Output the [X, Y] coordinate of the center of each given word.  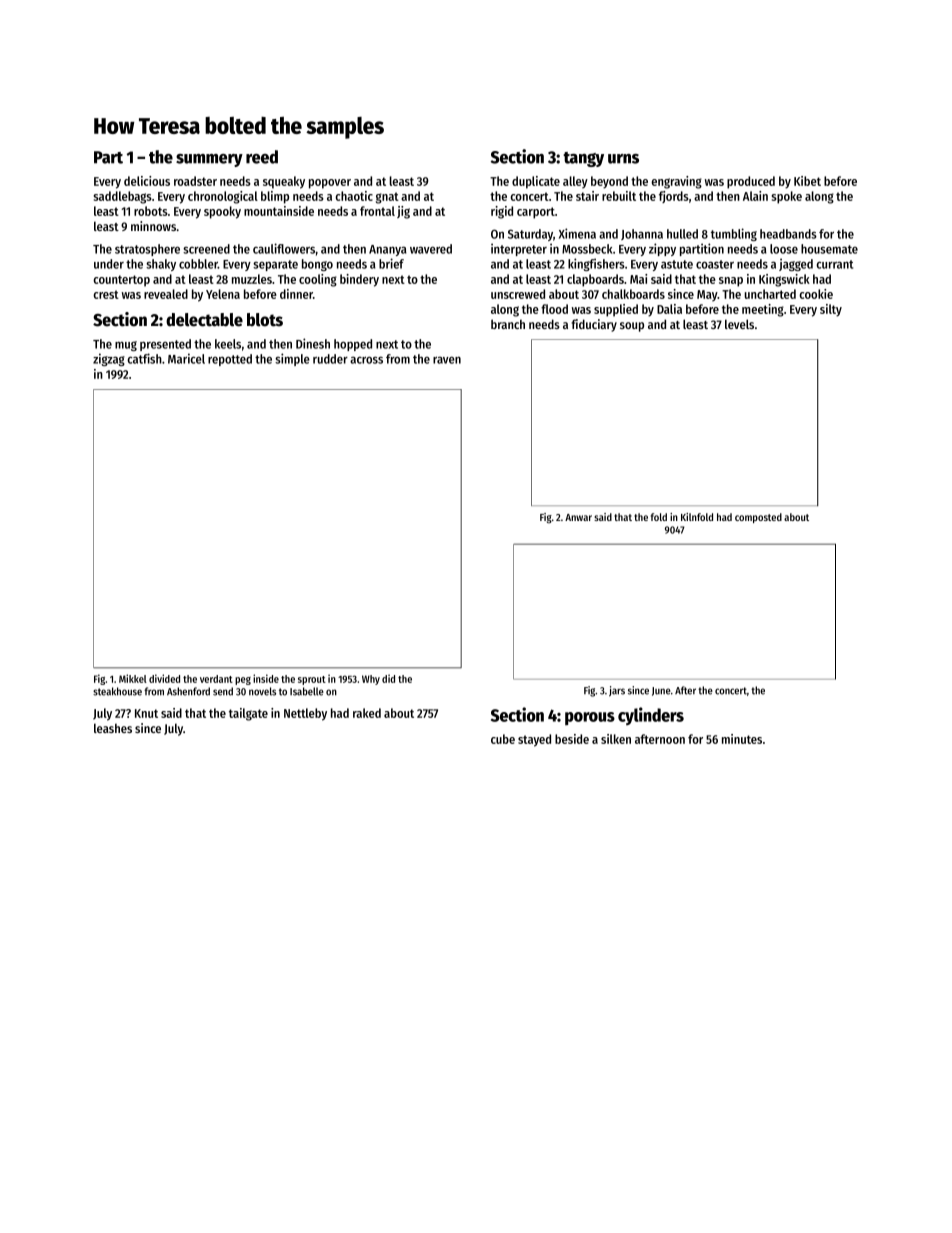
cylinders [651, 716]
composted [758, 518]
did [388, 678]
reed [262, 157]
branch [508, 324]
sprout [312, 680]
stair [587, 196]
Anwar [578, 517]
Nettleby [305, 714]
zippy [662, 249]
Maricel [186, 358]
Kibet [807, 181]
